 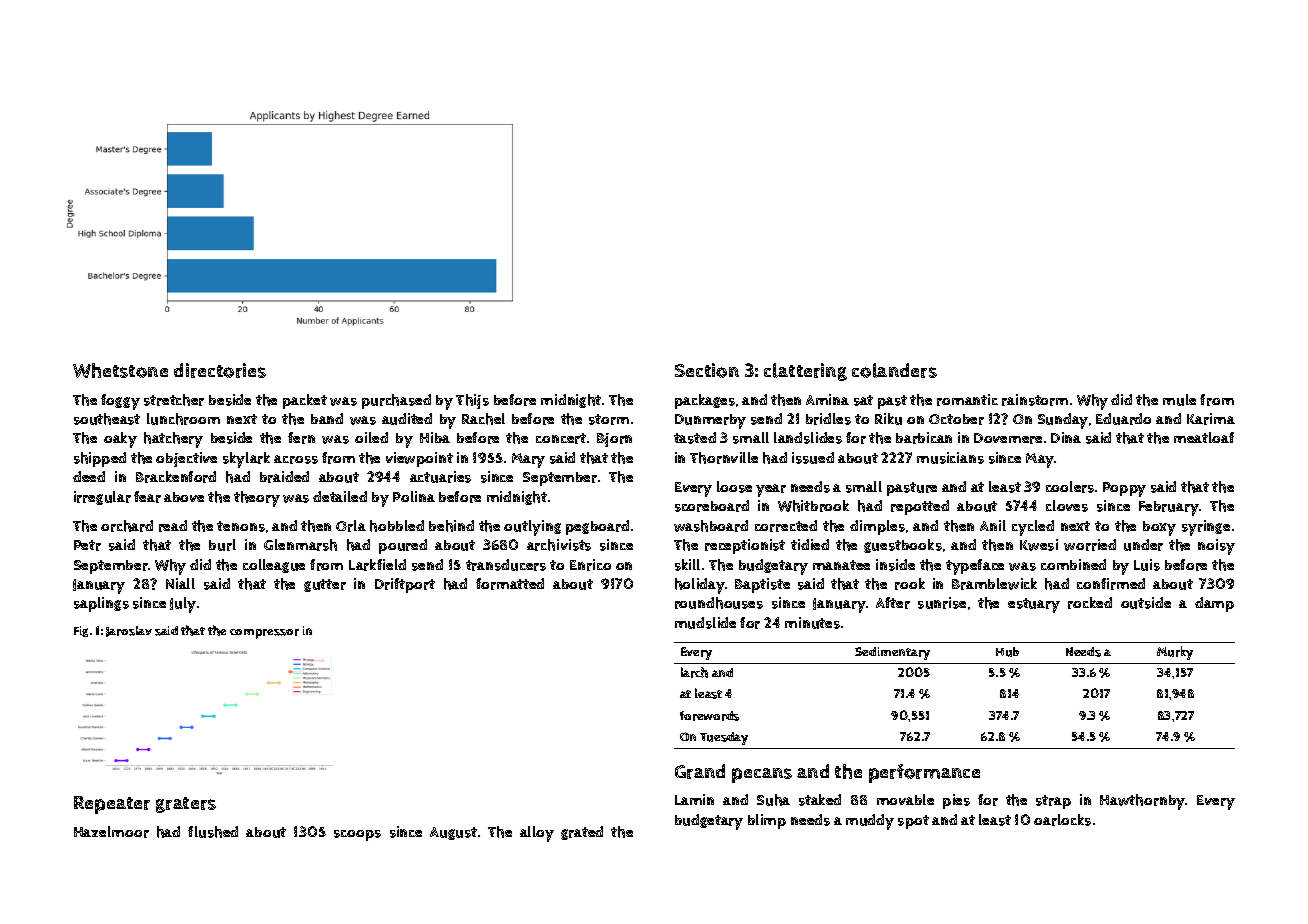 I want to click on Dovemere, so click(x=1008, y=438).
